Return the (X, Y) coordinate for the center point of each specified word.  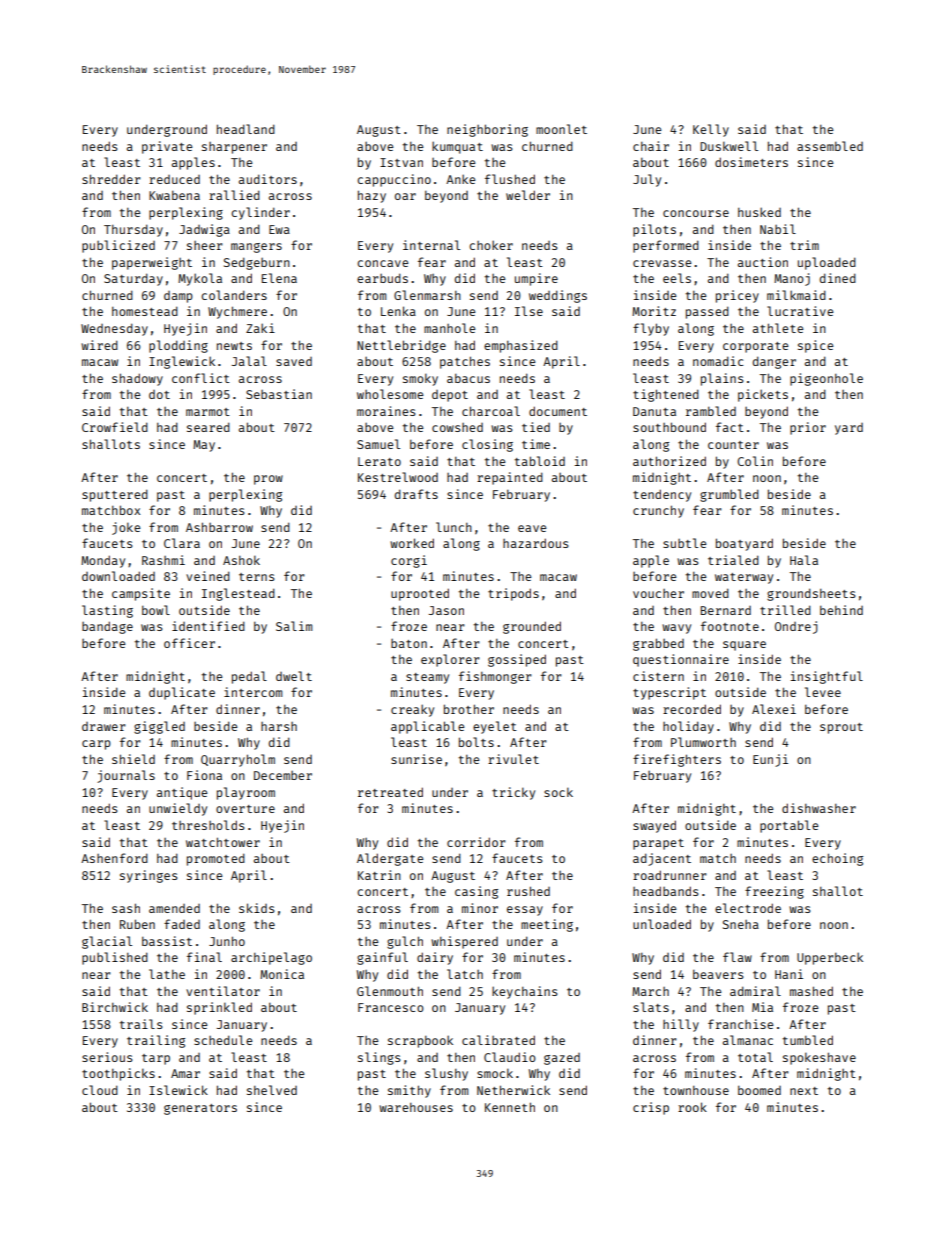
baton (409, 643)
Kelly (711, 130)
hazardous (536, 543)
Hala (804, 560)
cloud (100, 1090)
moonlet (561, 129)
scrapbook (420, 1041)
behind (841, 610)
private (167, 147)
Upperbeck (830, 958)
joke (126, 528)
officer (189, 643)
